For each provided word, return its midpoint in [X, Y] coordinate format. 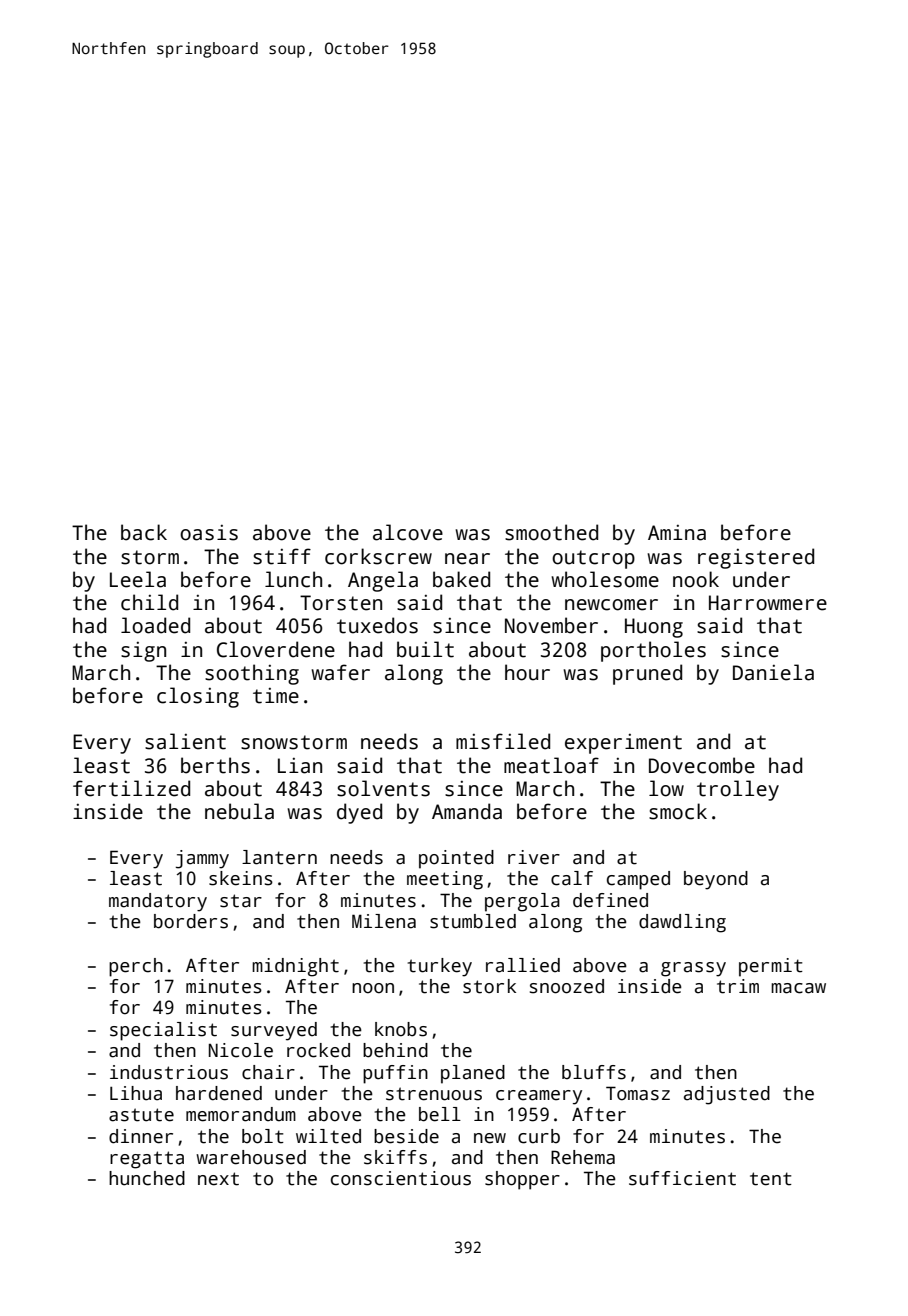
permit [771, 967]
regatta [147, 1160]
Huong [654, 628]
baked [461, 579]
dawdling [682, 923]
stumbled [473, 921]
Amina [677, 533]
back [144, 532]
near [467, 559]
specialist [163, 1031]
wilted [328, 1136]
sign [143, 652]
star [241, 901]
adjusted [727, 1095]
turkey [440, 967]
